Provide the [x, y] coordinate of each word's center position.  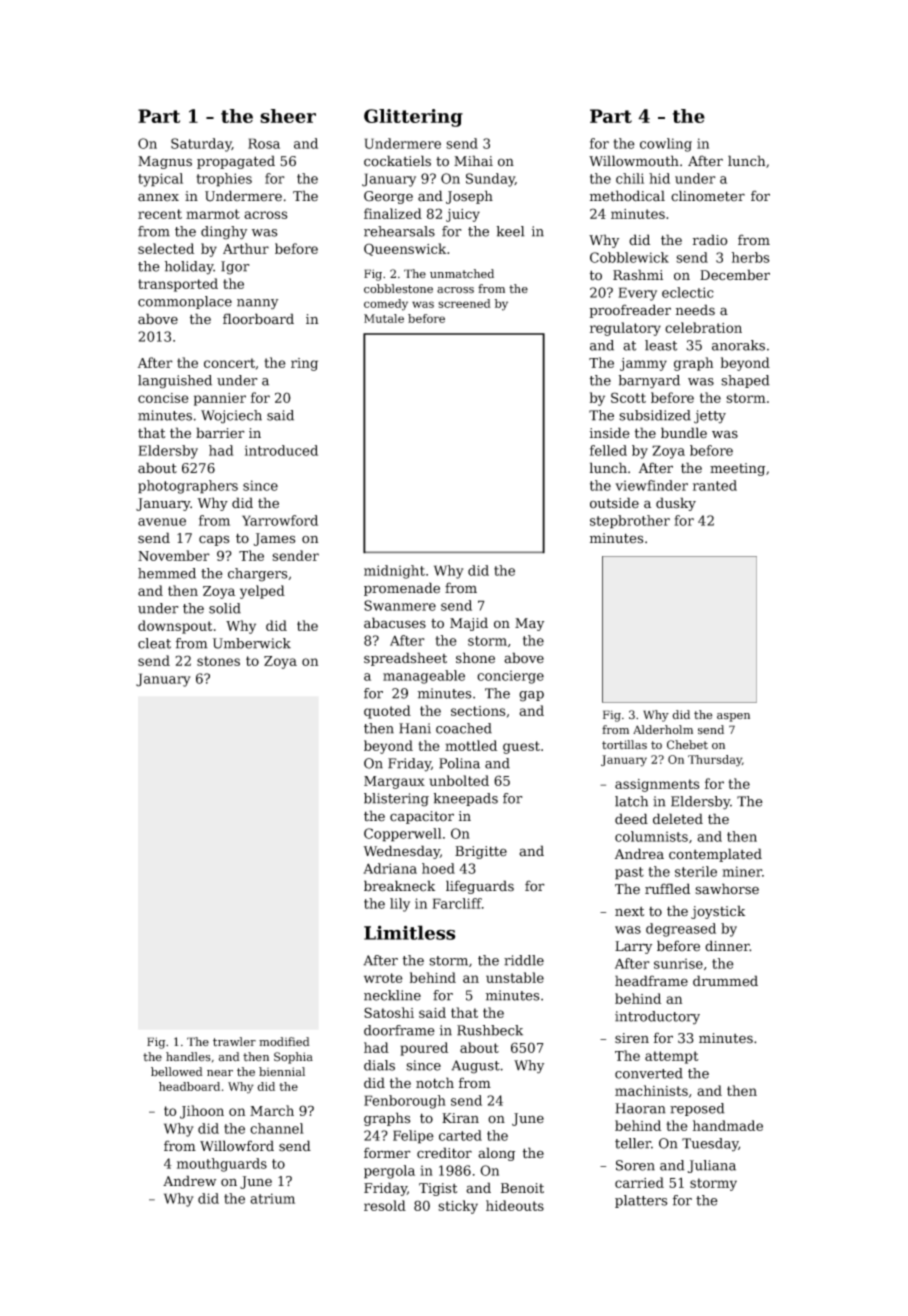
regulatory [625, 329]
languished [175, 382]
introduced [281, 450]
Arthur [246, 248]
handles [188, 1056]
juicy [463, 215]
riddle [524, 960]
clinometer [708, 196]
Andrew [189, 1181]
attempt [672, 1057]
